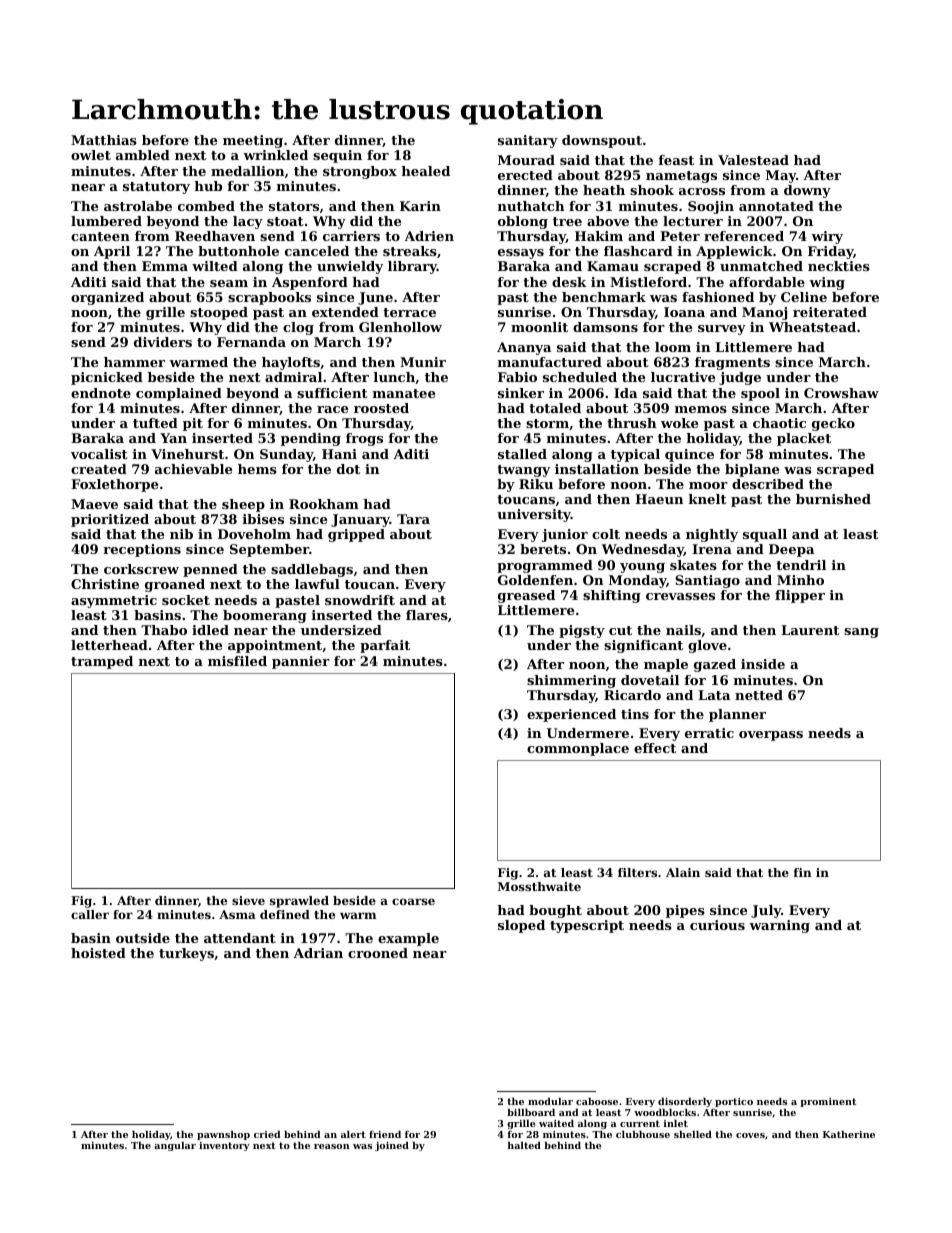  What do you see at coordinates (175, 1146) in the document?
I see `angular` at bounding box center [175, 1146].
